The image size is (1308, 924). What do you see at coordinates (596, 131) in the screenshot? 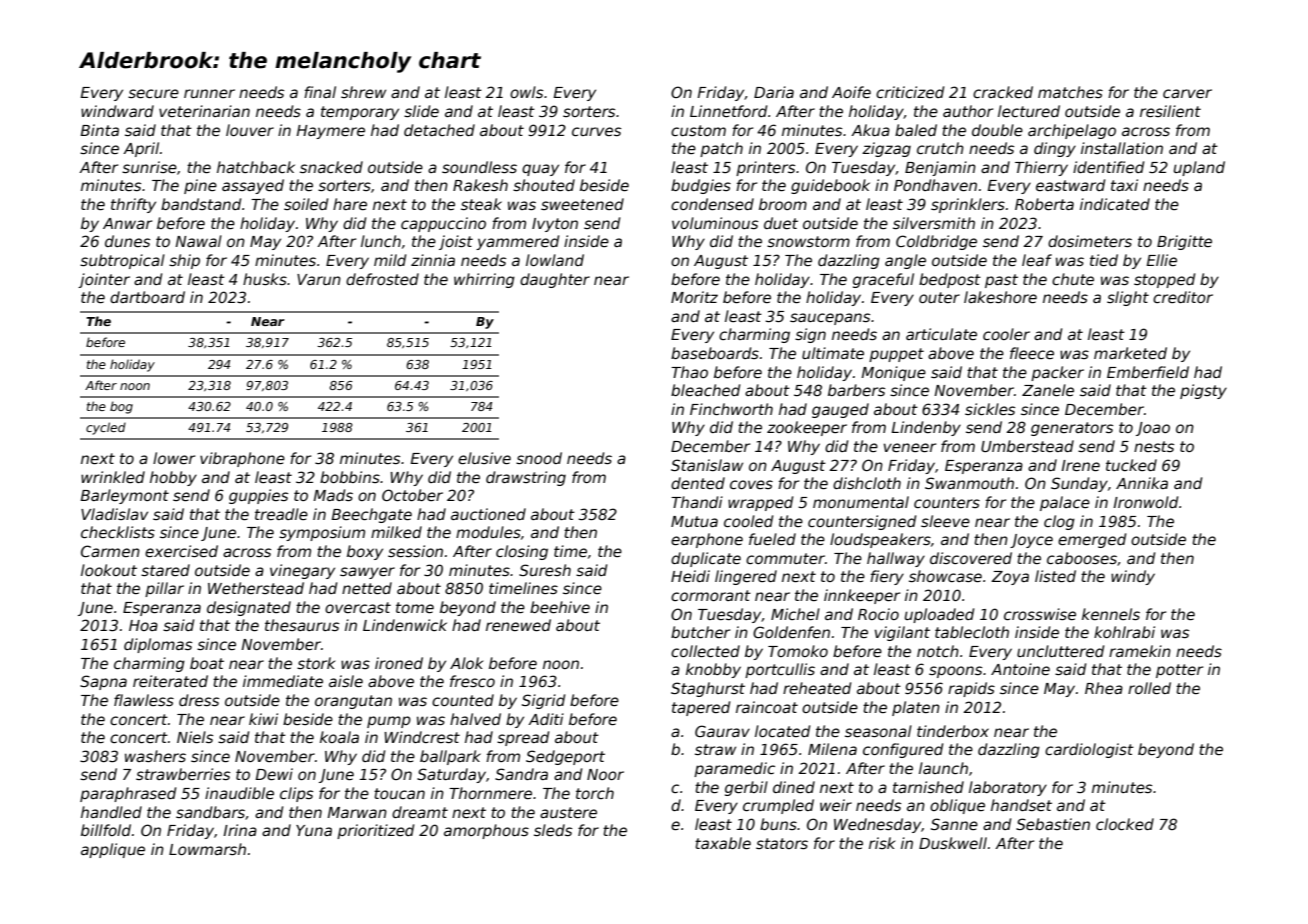
I see `curves` at bounding box center [596, 131].
